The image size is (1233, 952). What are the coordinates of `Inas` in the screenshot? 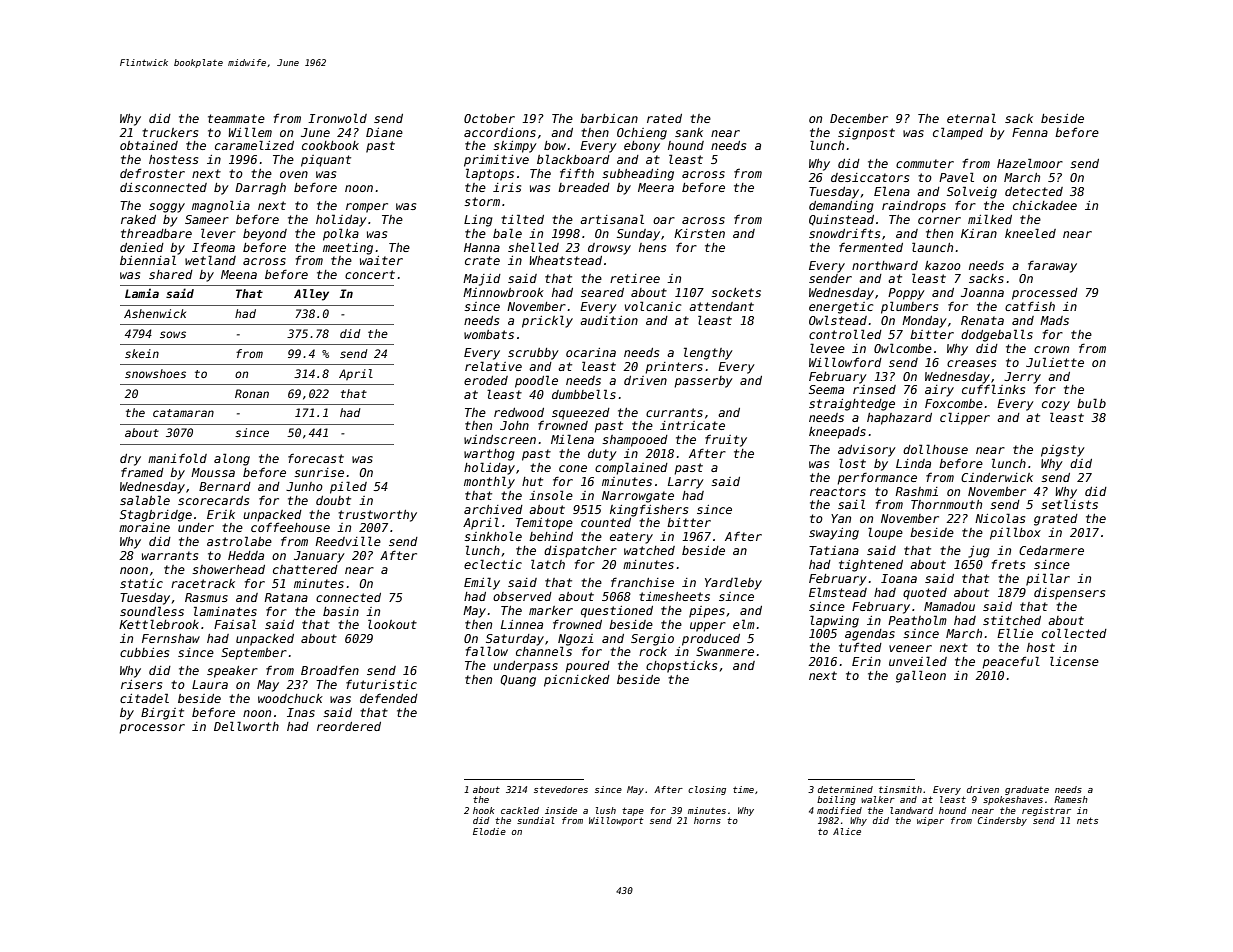 It's located at (301, 712).
